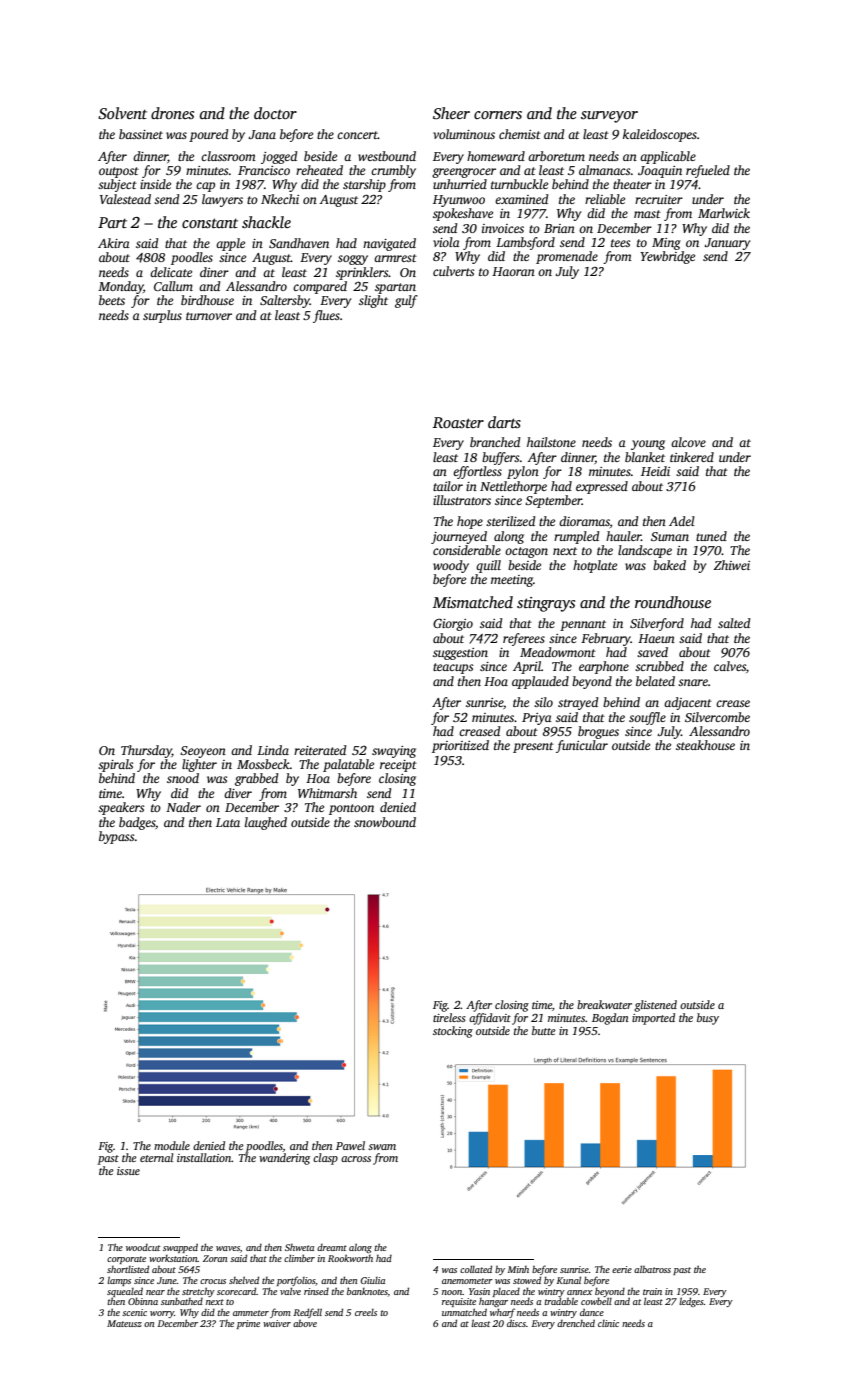  What do you see at coordinates (705, 745) in the screenshot?
I see `steakhouse` at bounding box center [705, 745].
